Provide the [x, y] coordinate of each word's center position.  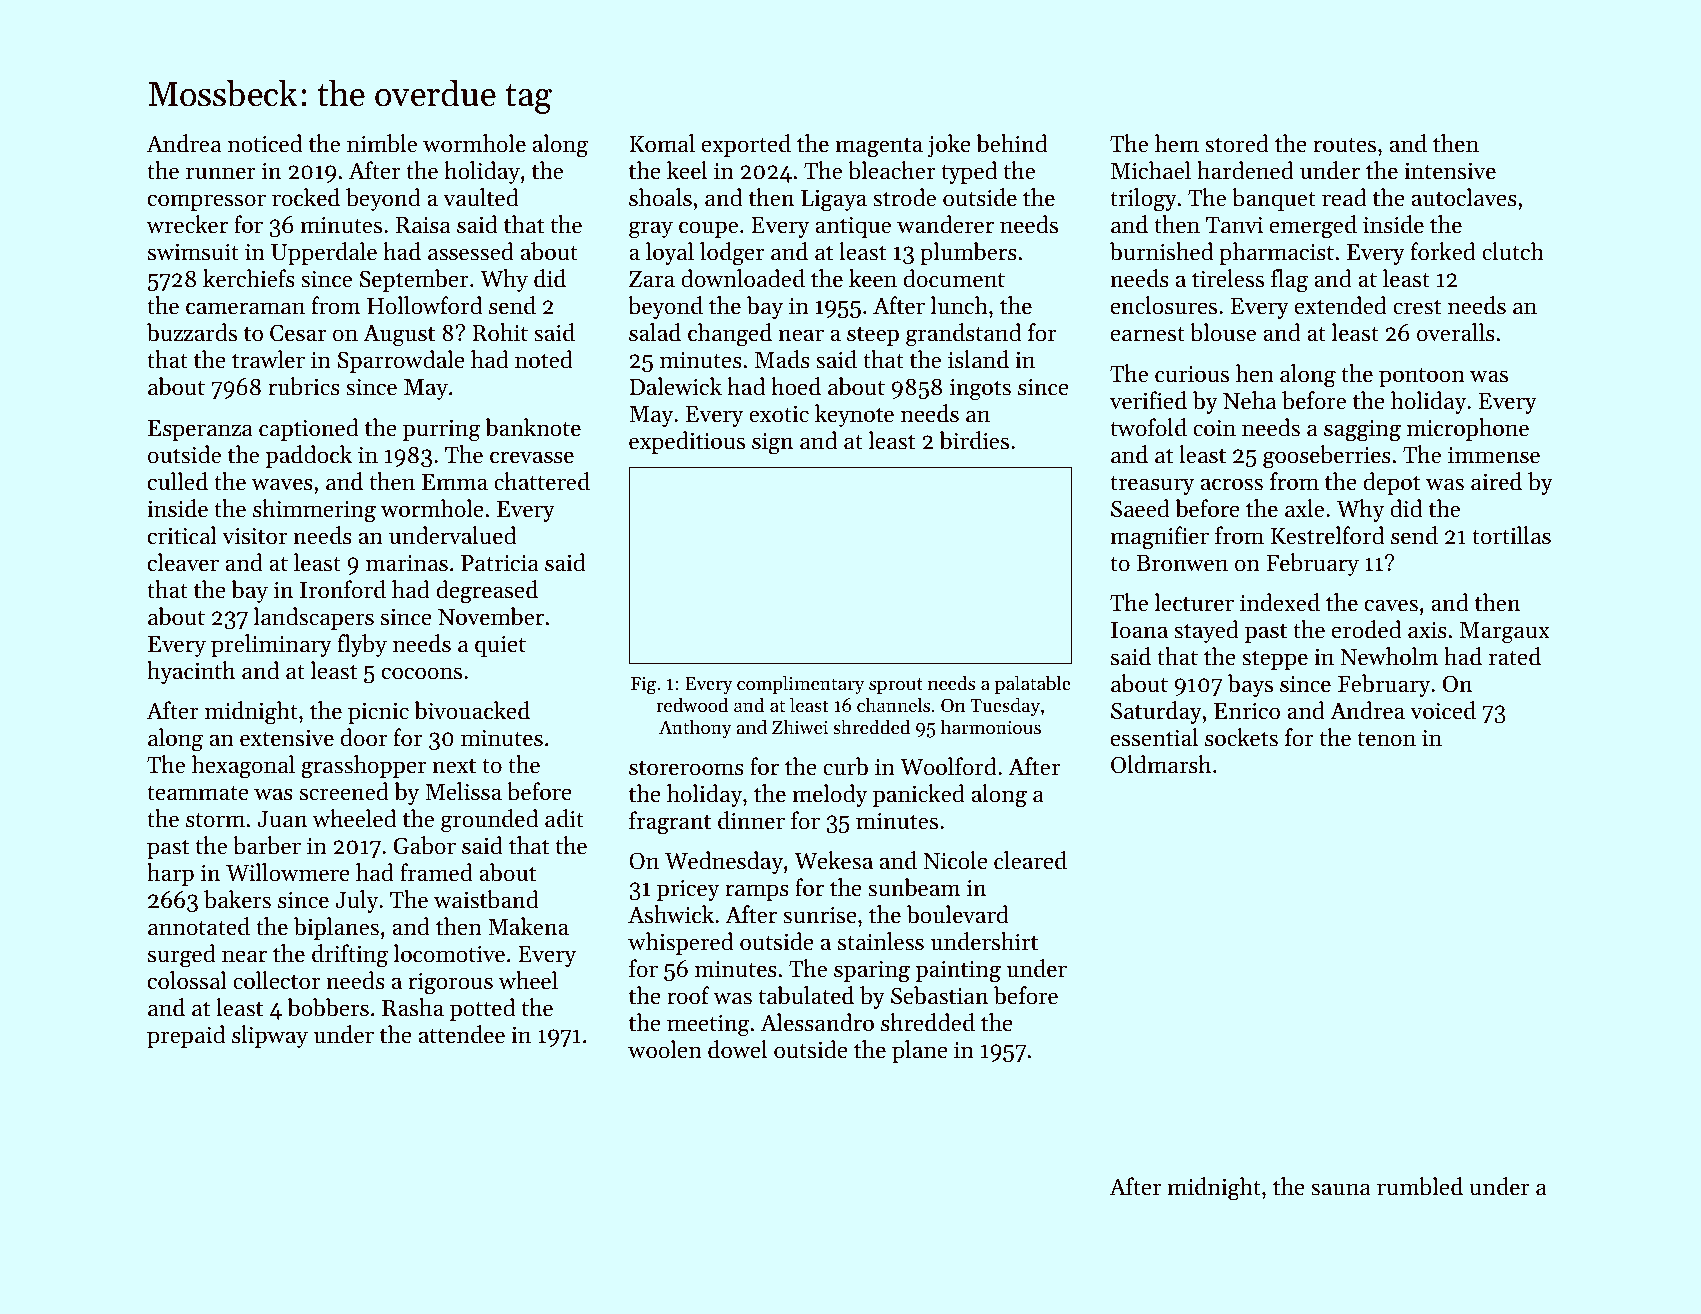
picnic [378, 713]
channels [893, 704]
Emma [455, 482]
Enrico [1247, 711]
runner [221, 173]
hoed [796, 386]
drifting [350, 956]
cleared [1030, 860]
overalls [1456, 332]
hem [1177, 143]
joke [949, 145]
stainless [881, 941]
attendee [462, 1034]
